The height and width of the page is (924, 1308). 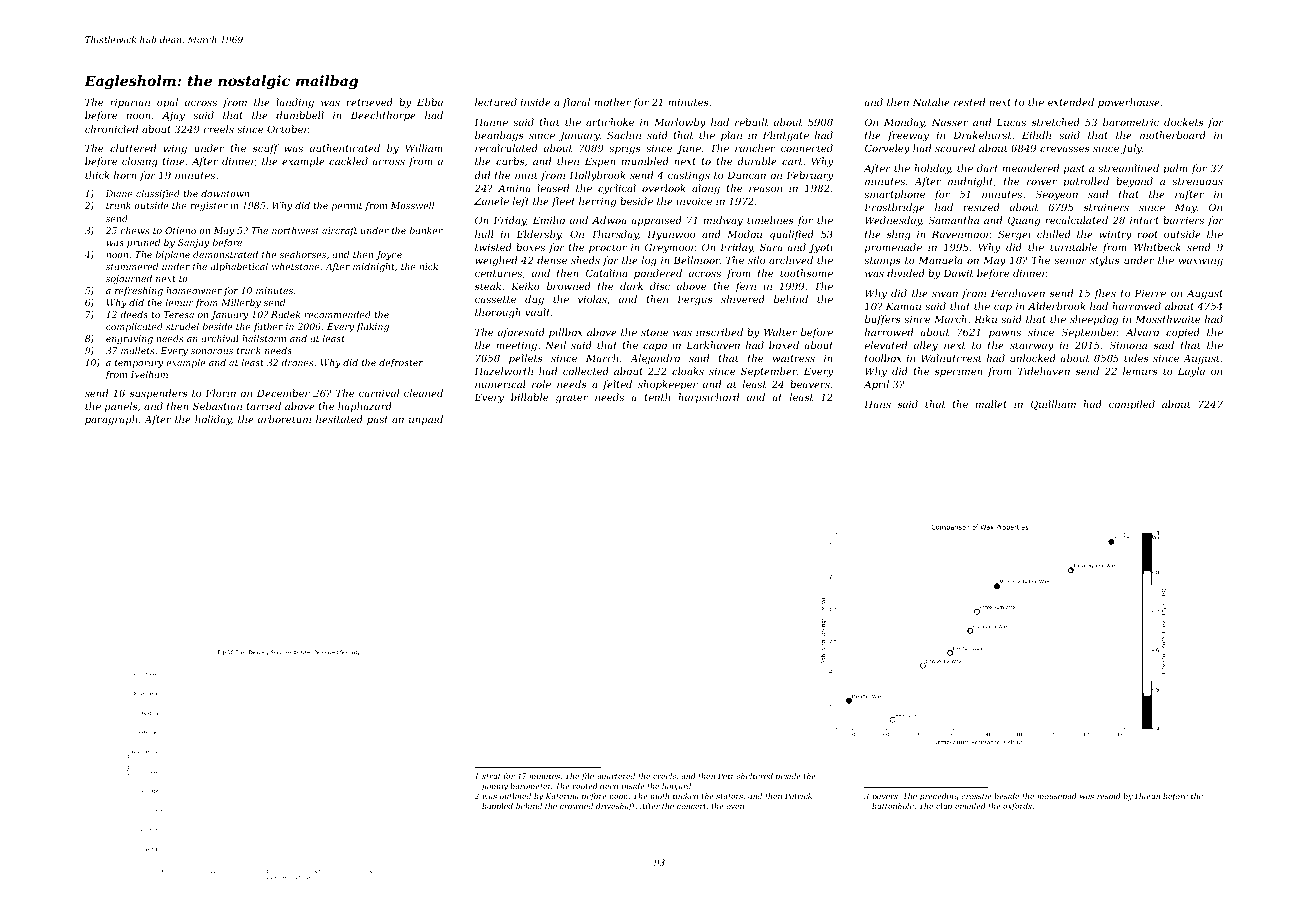 What do you see at coordinates (111, 420) in the page?
I see `paragraph` at bounding box center [111, 420].
